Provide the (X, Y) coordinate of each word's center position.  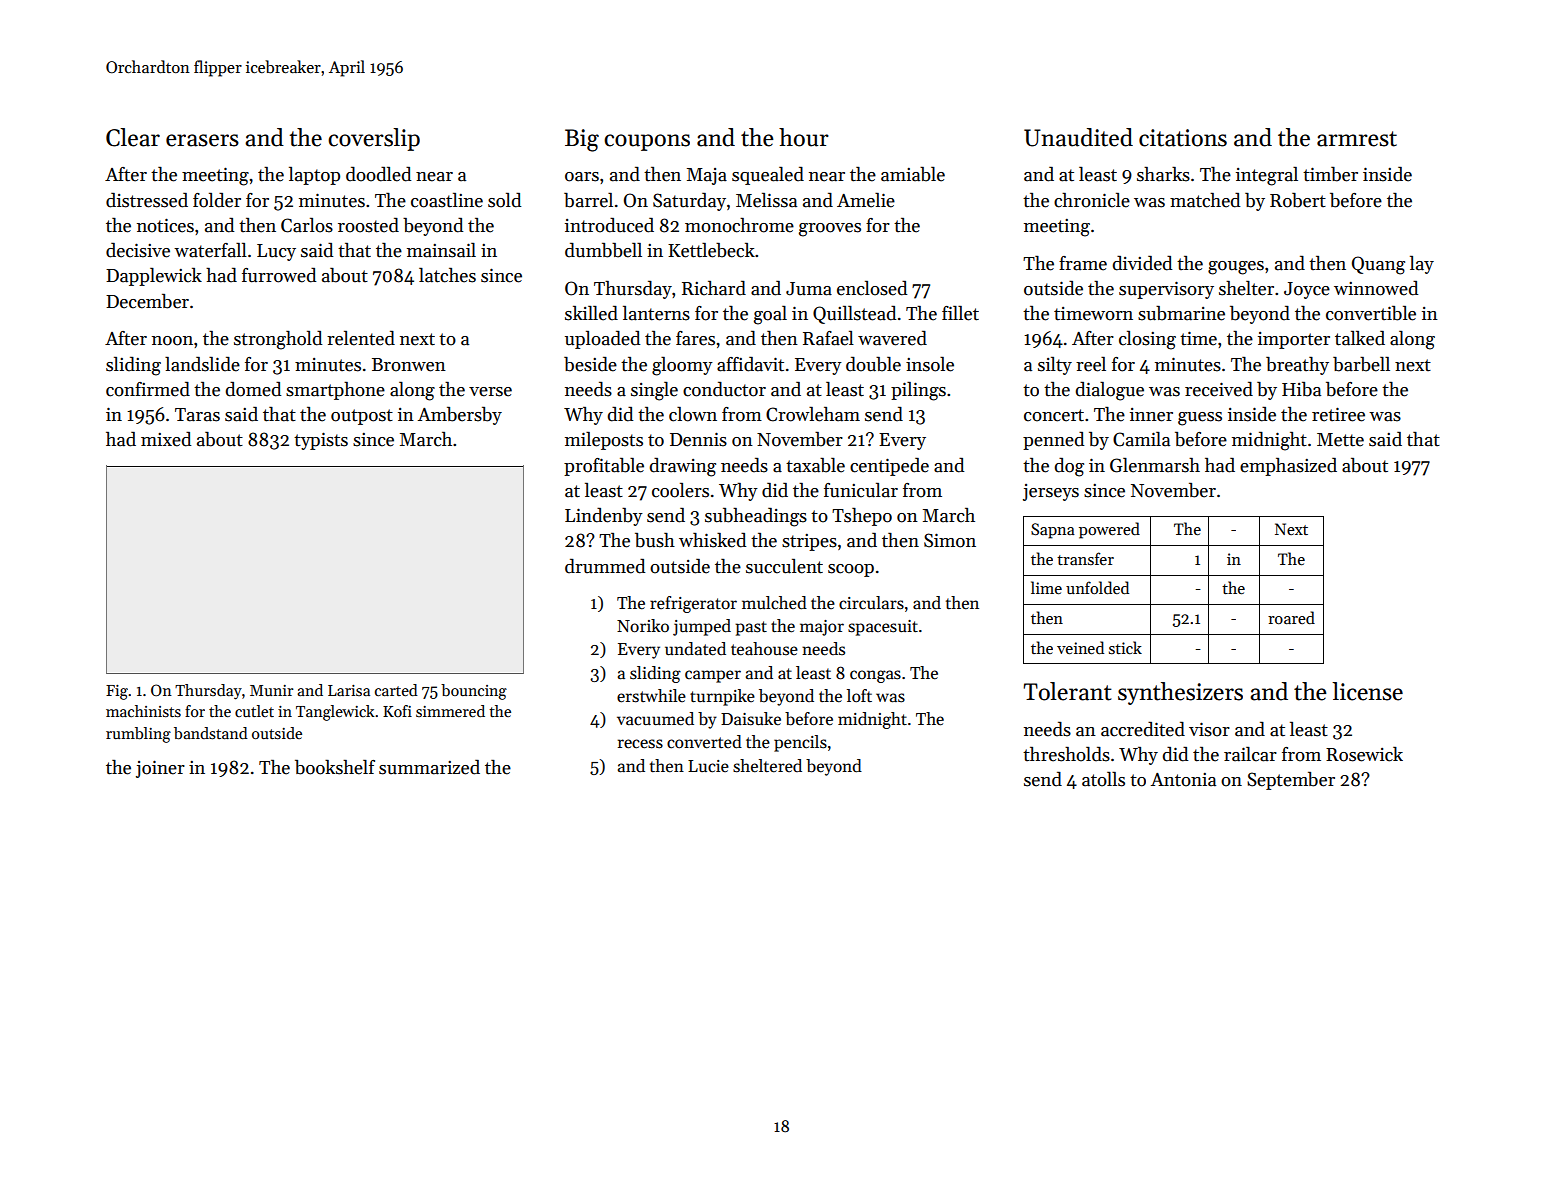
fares (695, 338)
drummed (605, 566)
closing (1147, 340)
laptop (314, 175)
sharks (1163, 174)
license (1367, 691)
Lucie (708, 766)
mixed (166, 439)
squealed (768, 175)
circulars (871, 603)
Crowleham (813, 414)
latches (447, 275)
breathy (1297, 365)
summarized (429, 767)
